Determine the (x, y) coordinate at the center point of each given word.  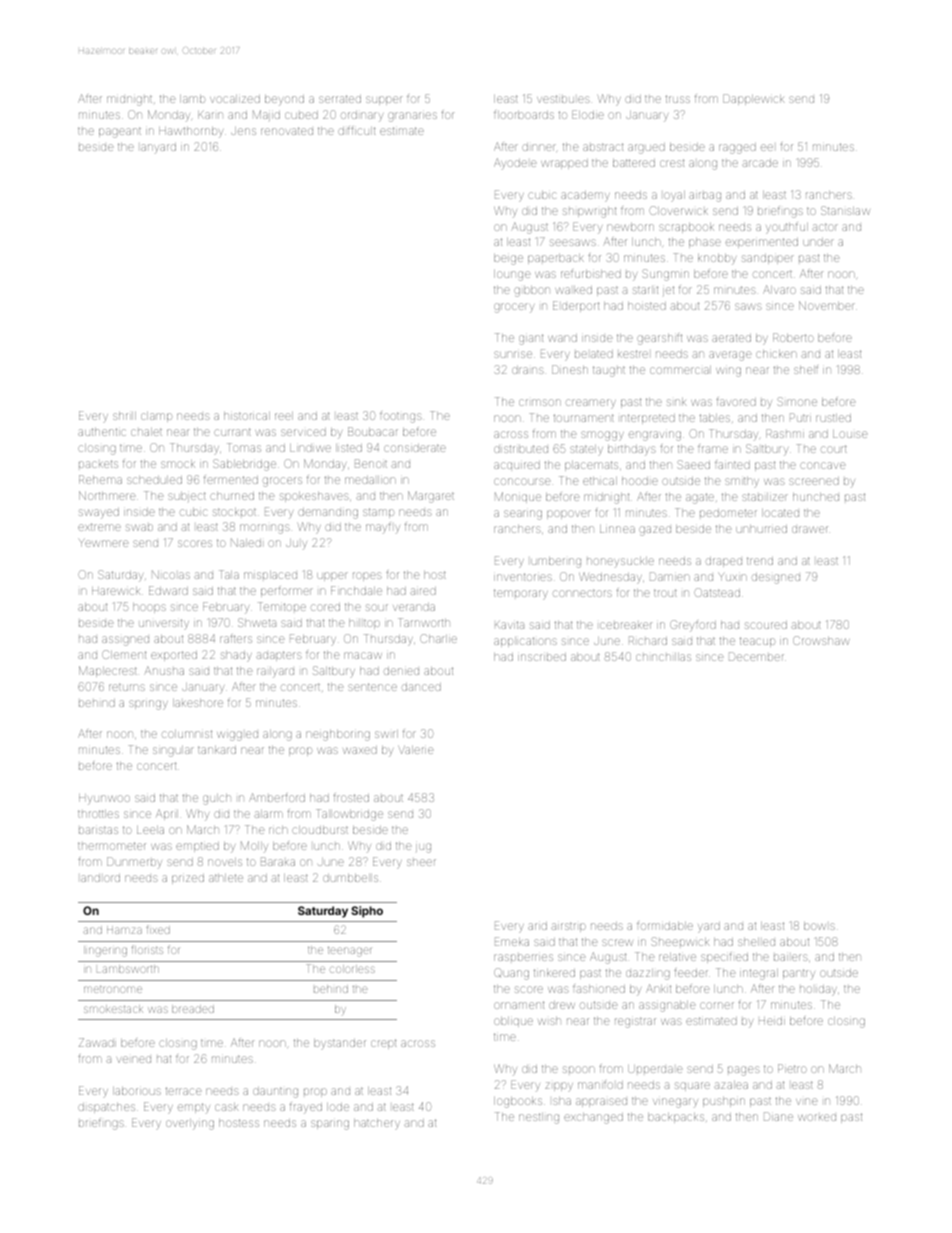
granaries (412, 117)
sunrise (513, 354)
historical (247, 416)
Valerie (415, 750)
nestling (539, 1118)
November (827, 305)
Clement (124, 654)
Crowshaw (821, 640)
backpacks (676, 1118)
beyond (284, 100)
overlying (190, 1124)
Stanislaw (845, 210)
